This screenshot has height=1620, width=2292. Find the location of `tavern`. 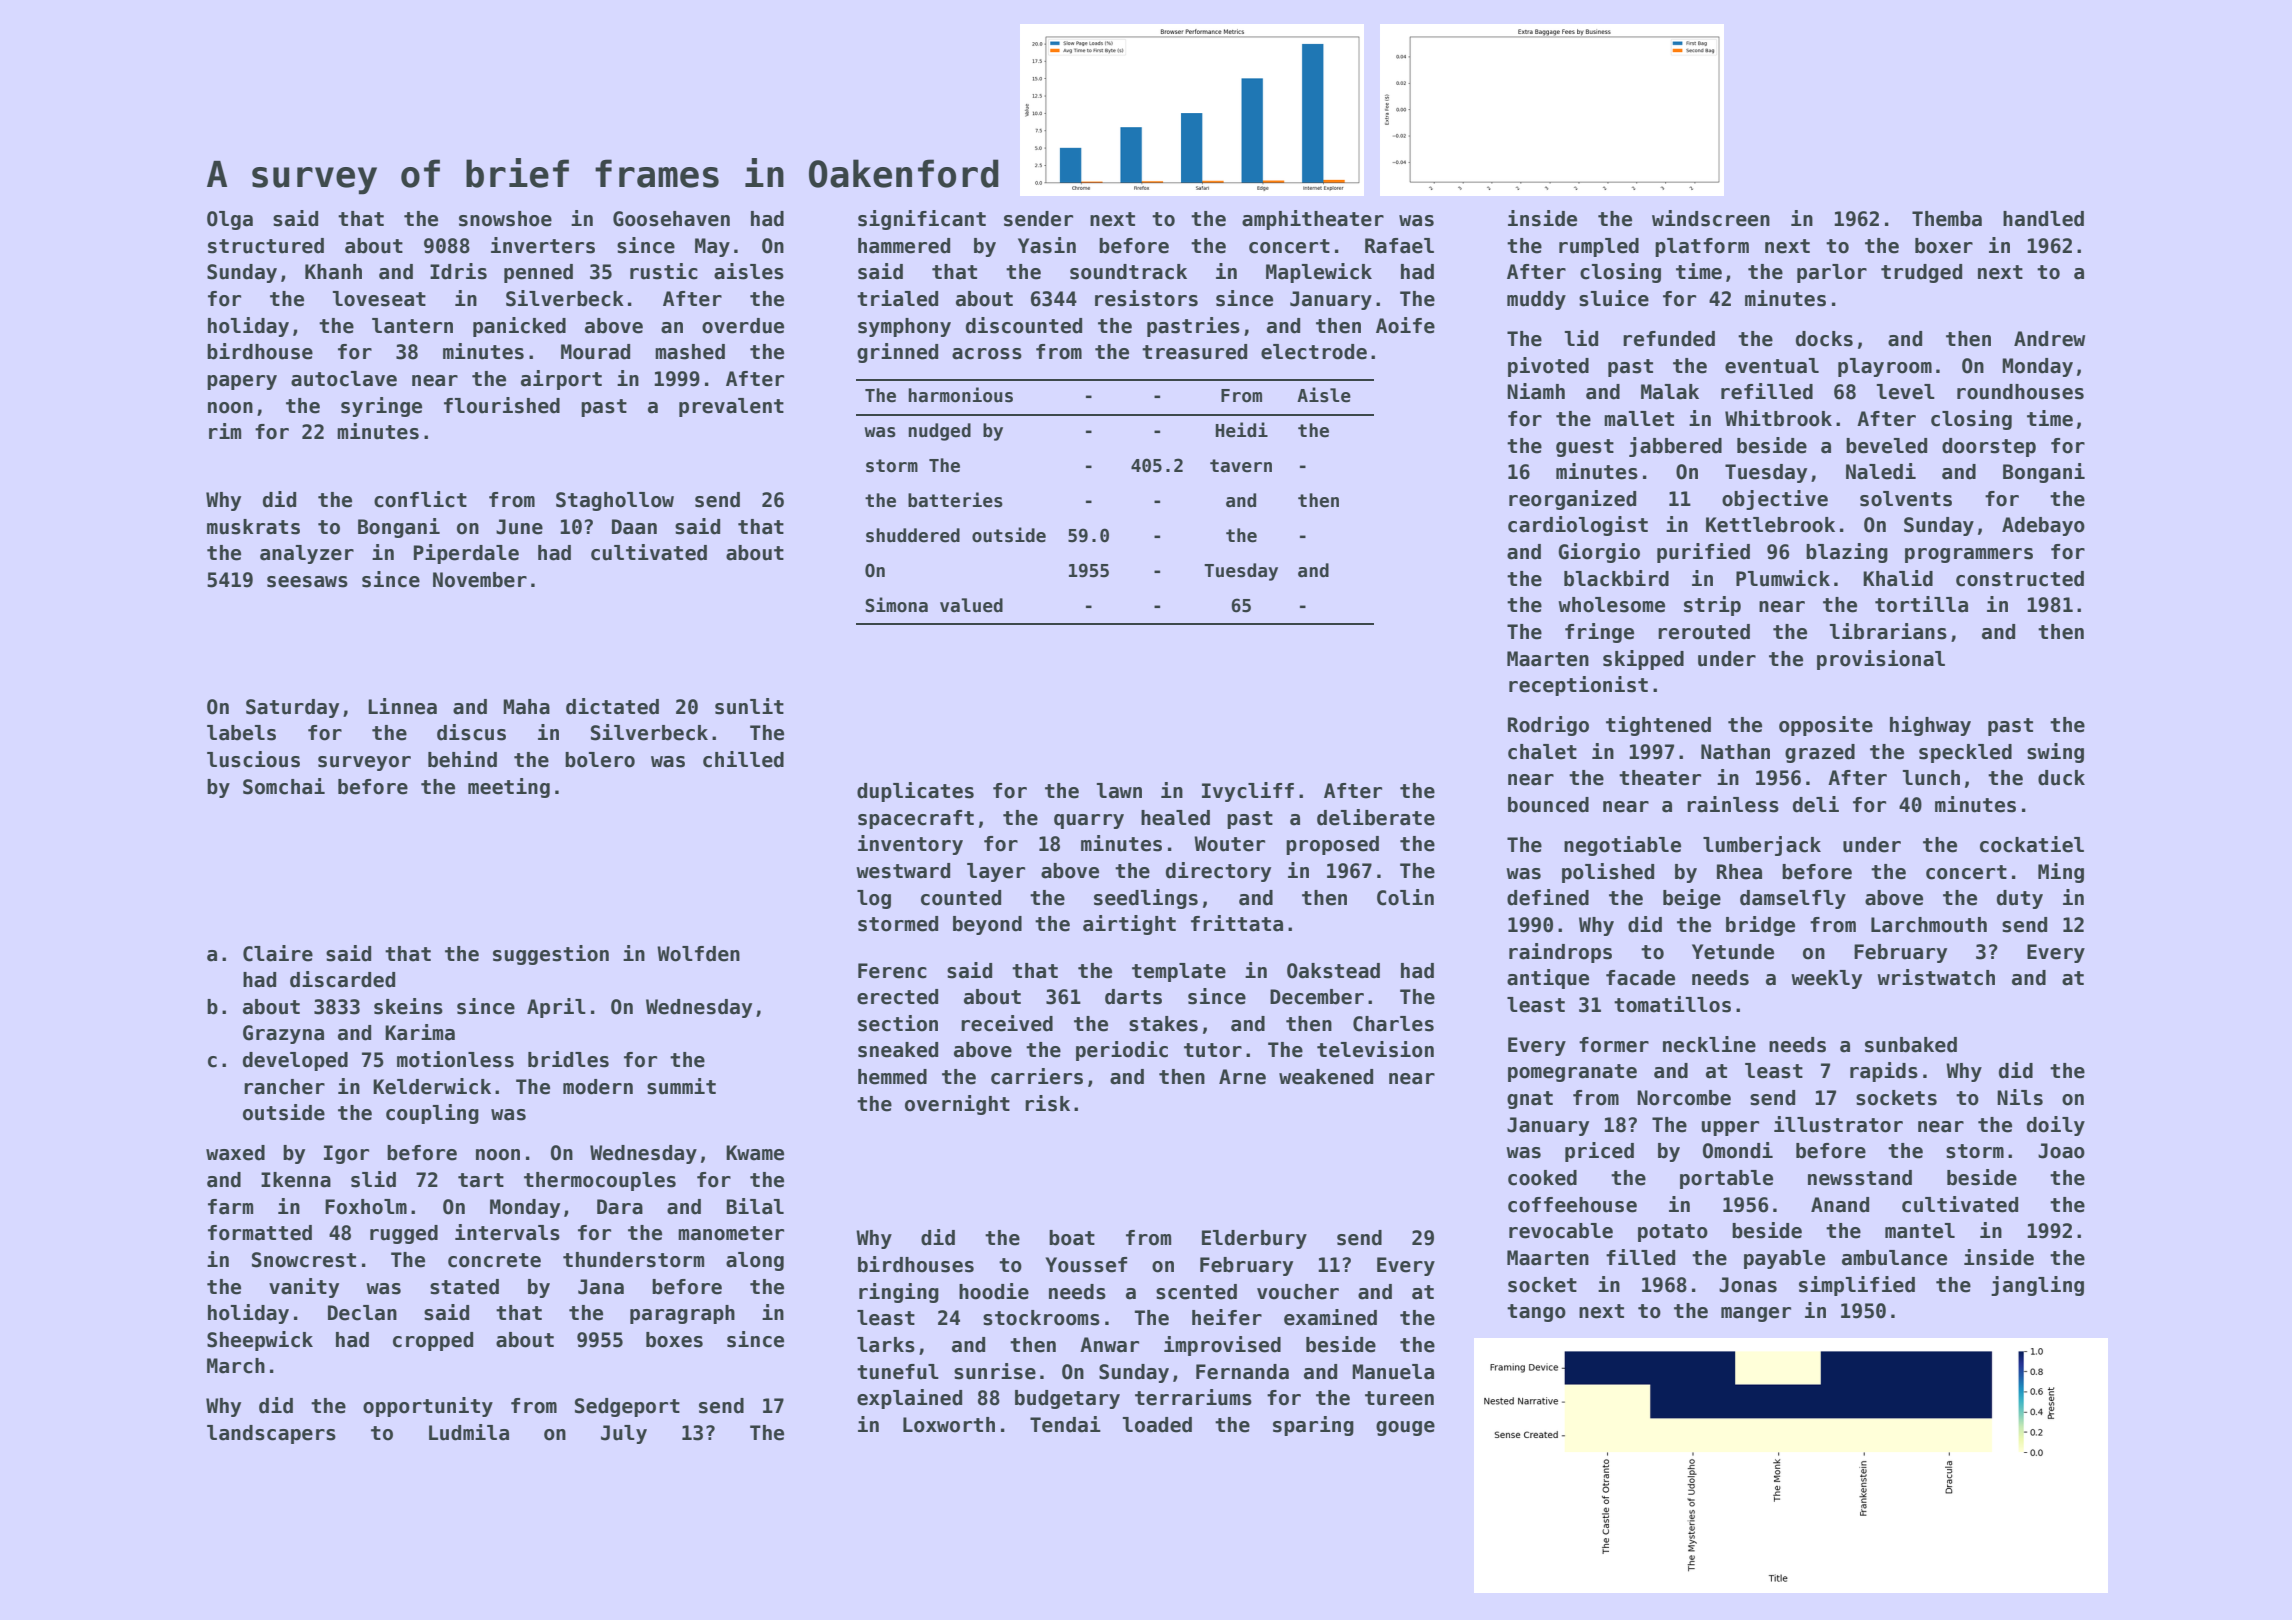

tavern is located at coordinates (1241, 466).
